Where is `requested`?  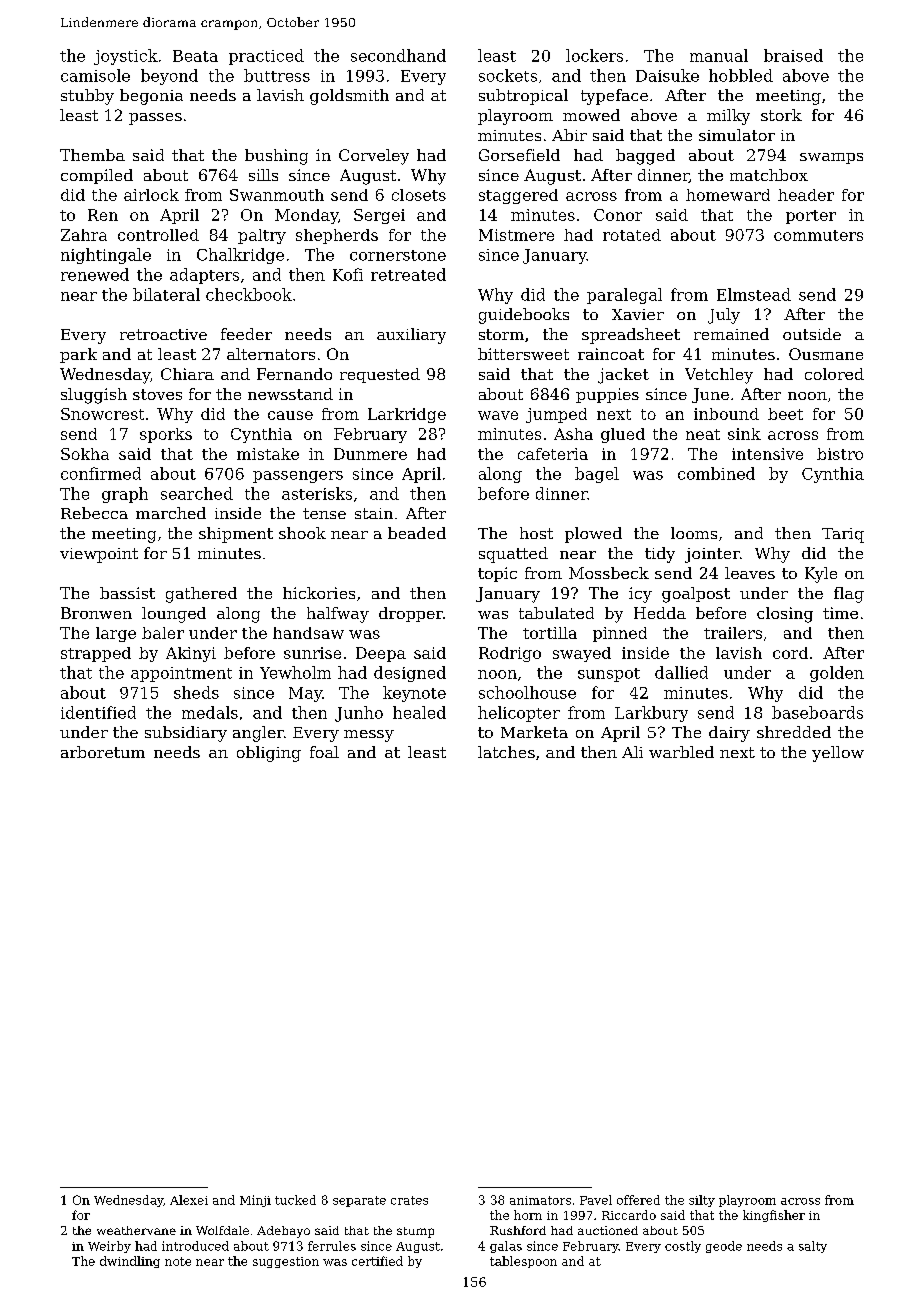
requested is located at coordinates (380, 375).
